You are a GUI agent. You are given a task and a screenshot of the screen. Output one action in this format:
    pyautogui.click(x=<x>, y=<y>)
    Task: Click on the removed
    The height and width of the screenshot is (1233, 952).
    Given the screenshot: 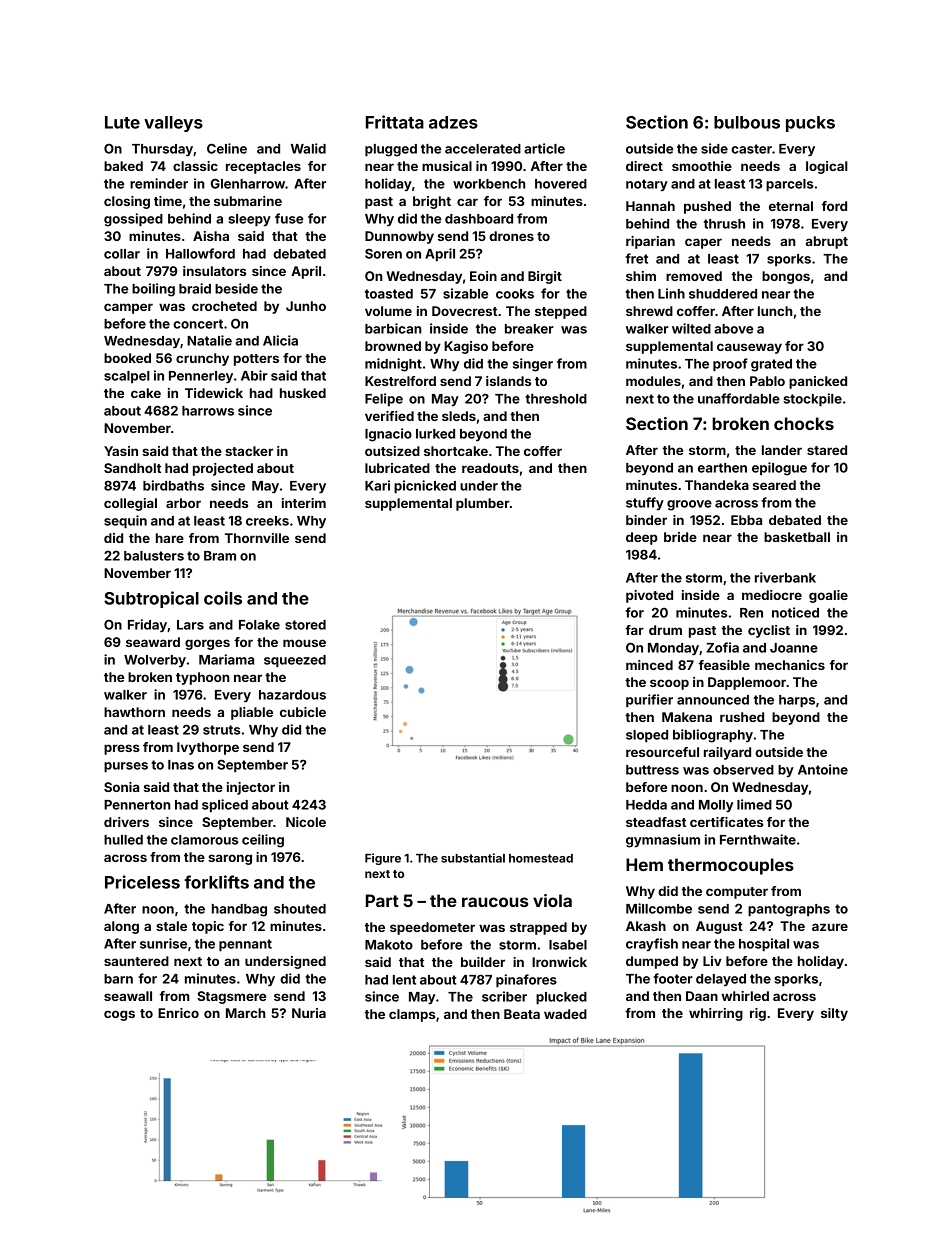 What is the action you would take?
    pyautogui.click(x=694, y=276)
